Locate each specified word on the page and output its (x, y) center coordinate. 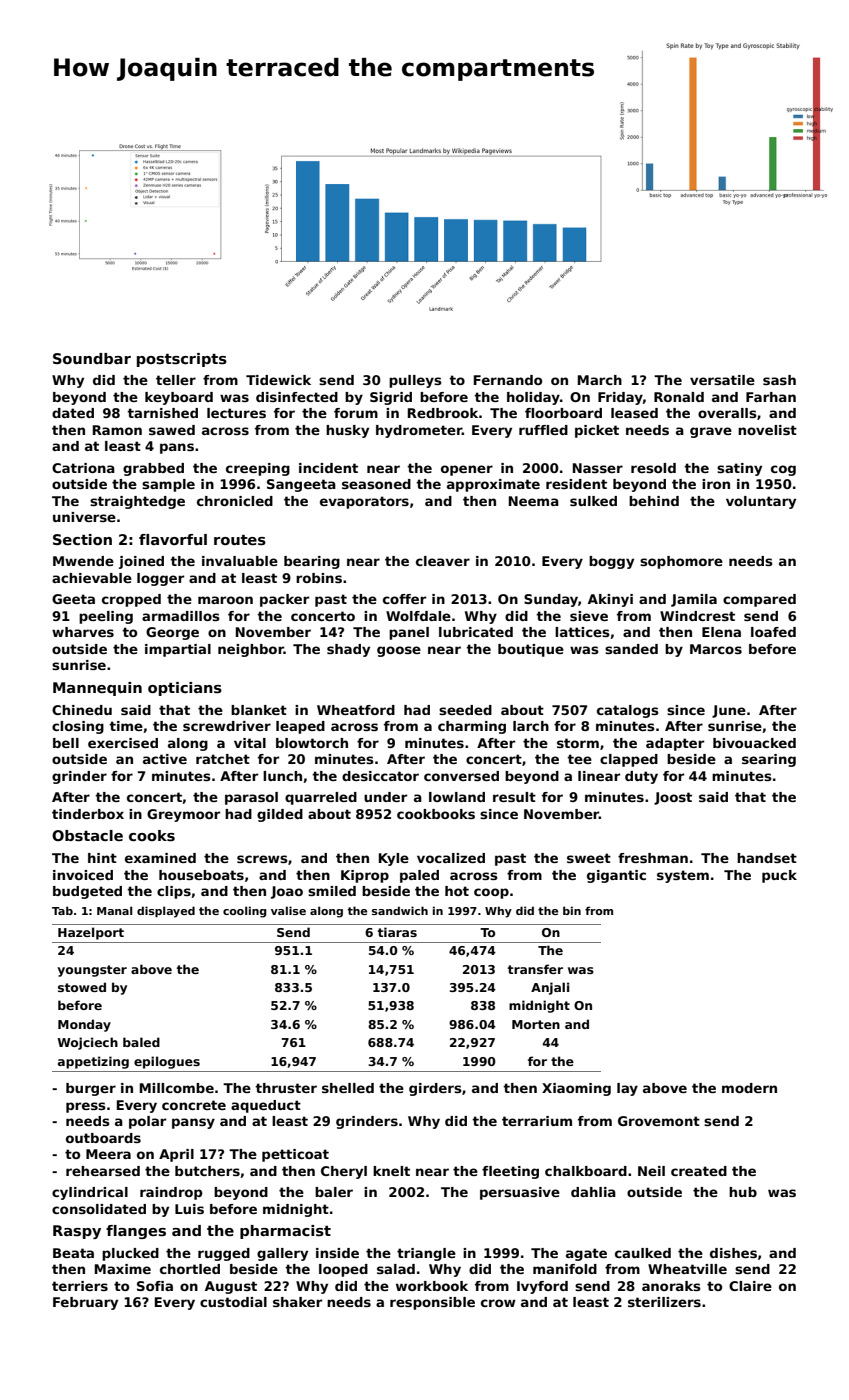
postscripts (182, 360)
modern (749, 1088)
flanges (136, 1232)
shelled (348, 1088)
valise (288, 910)
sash (779, 380)
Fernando (508, 380)
